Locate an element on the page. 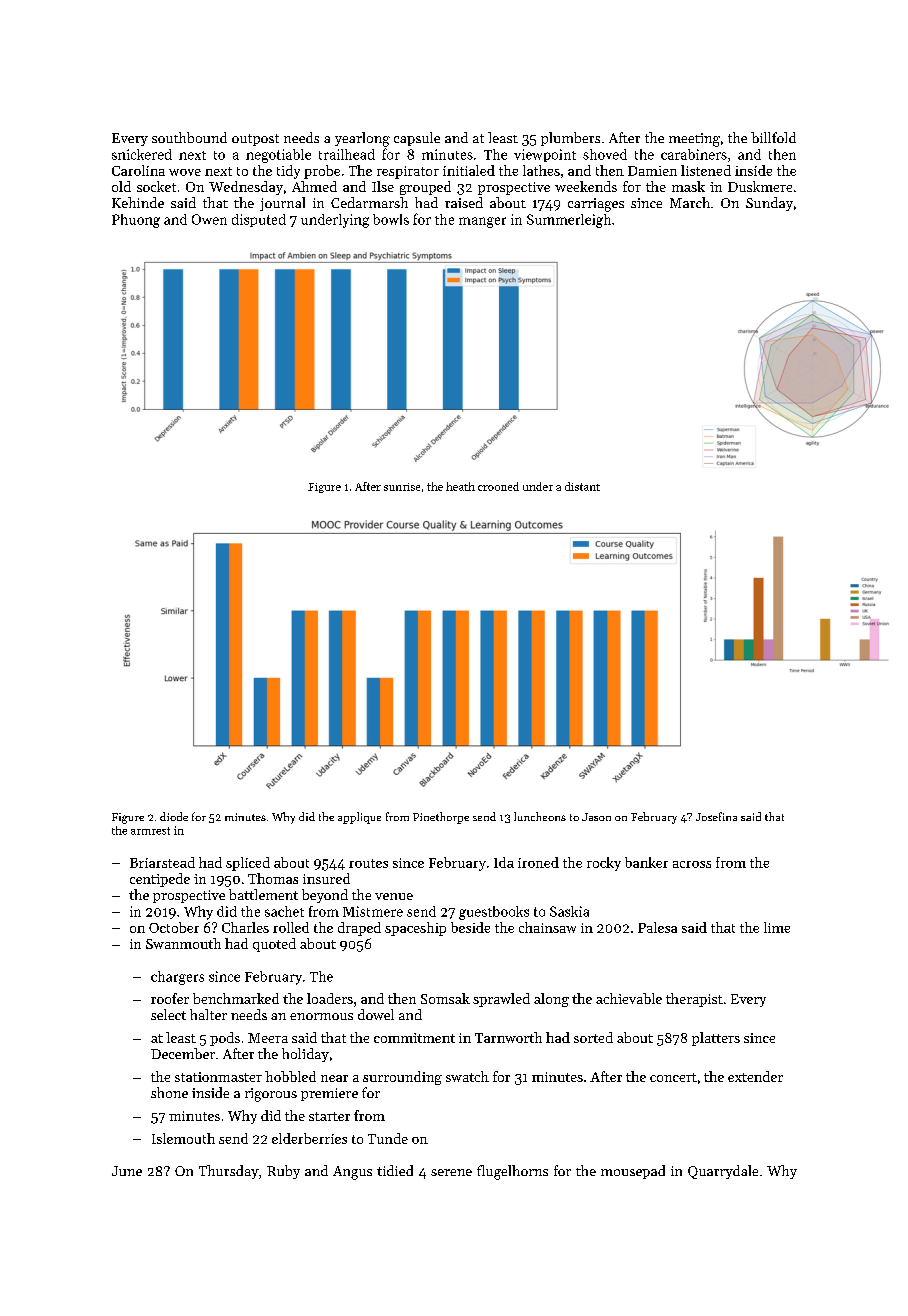 The height and width of the document is (1316, 908). bowls is located at coordinates (391, 219).
